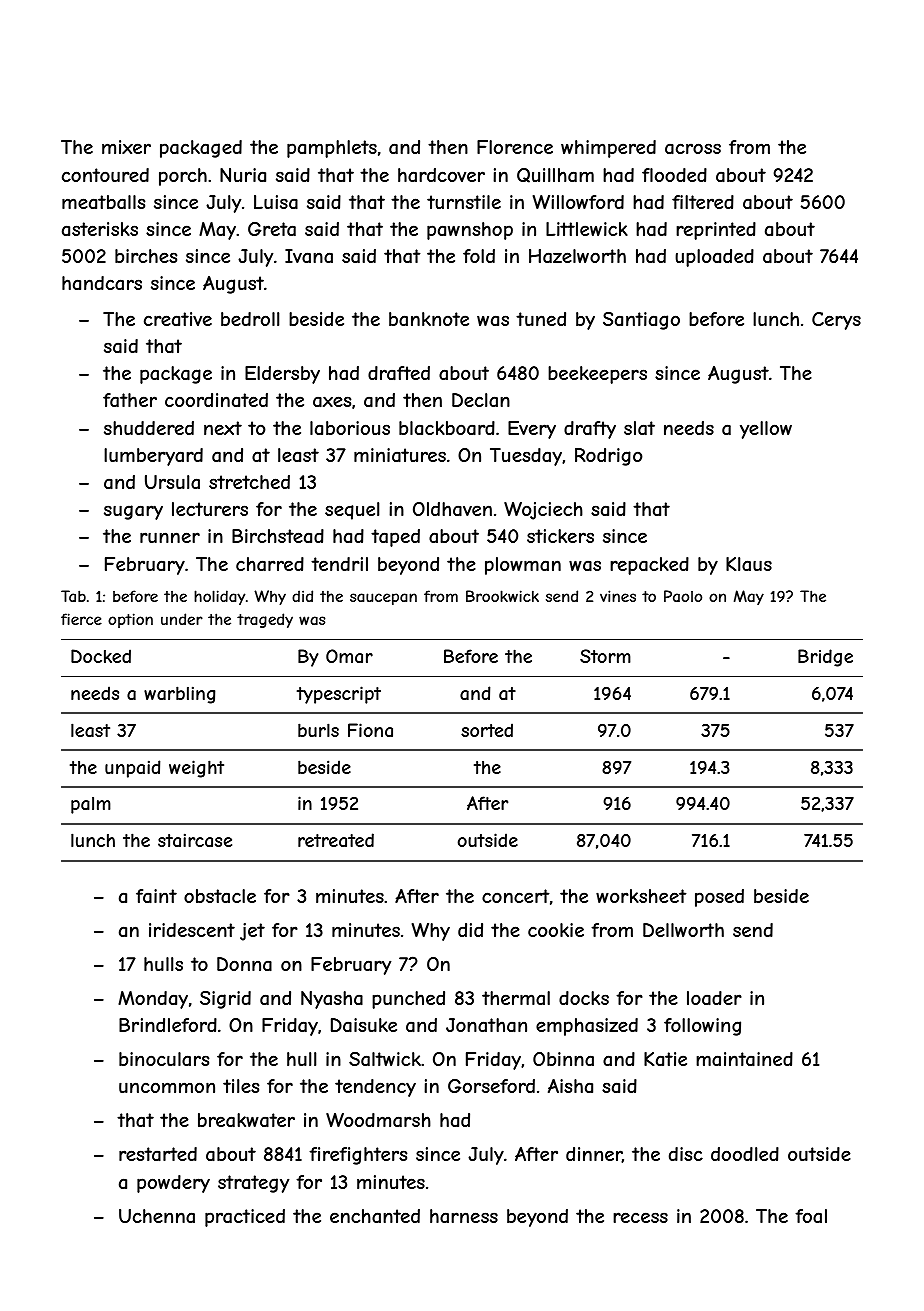  Describe the element at coordinates (244, 964) in the screenshot. I see `Donna` at that location.
